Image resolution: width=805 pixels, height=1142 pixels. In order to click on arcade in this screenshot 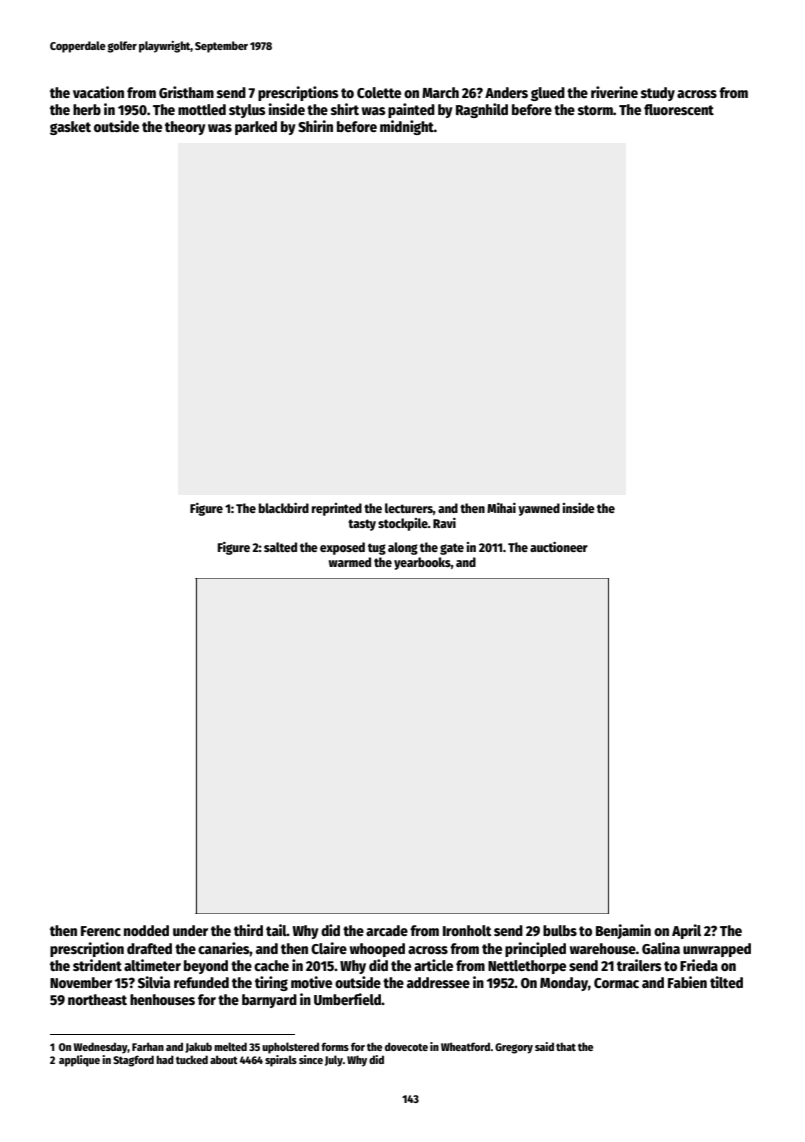, I will do `click(387, 930)`.
